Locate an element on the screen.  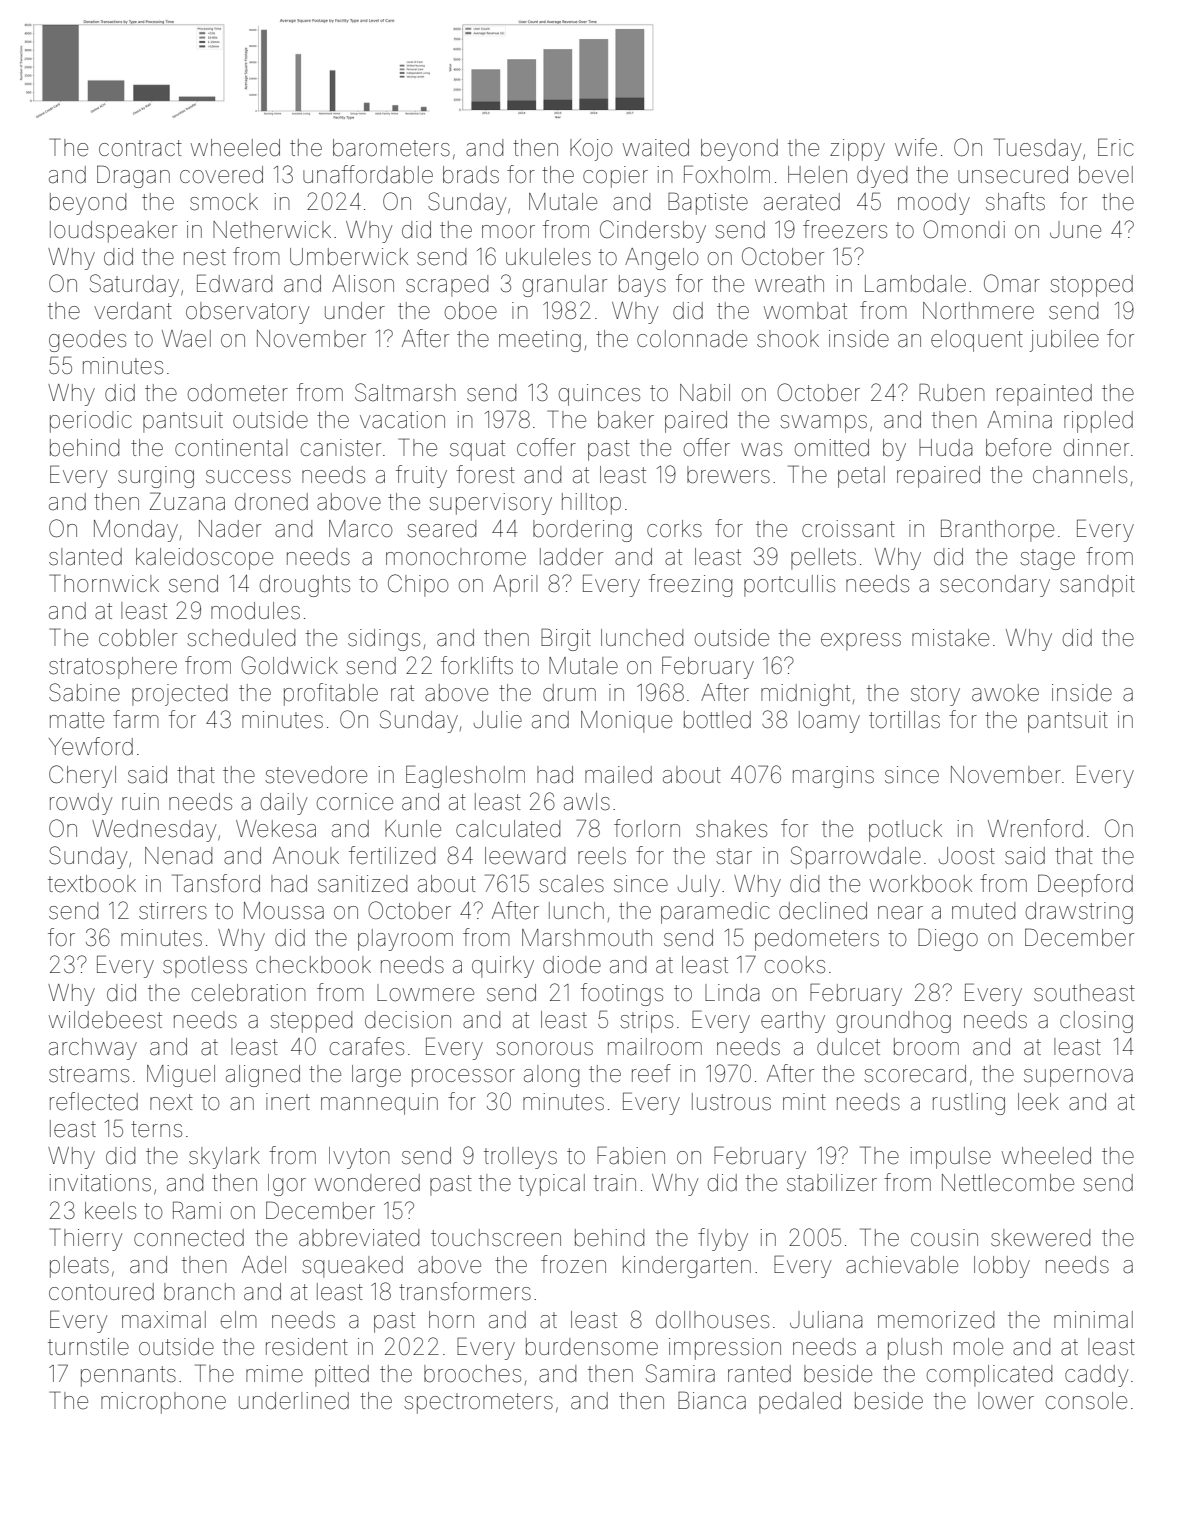
contract is located at coordinates (140, 148).
